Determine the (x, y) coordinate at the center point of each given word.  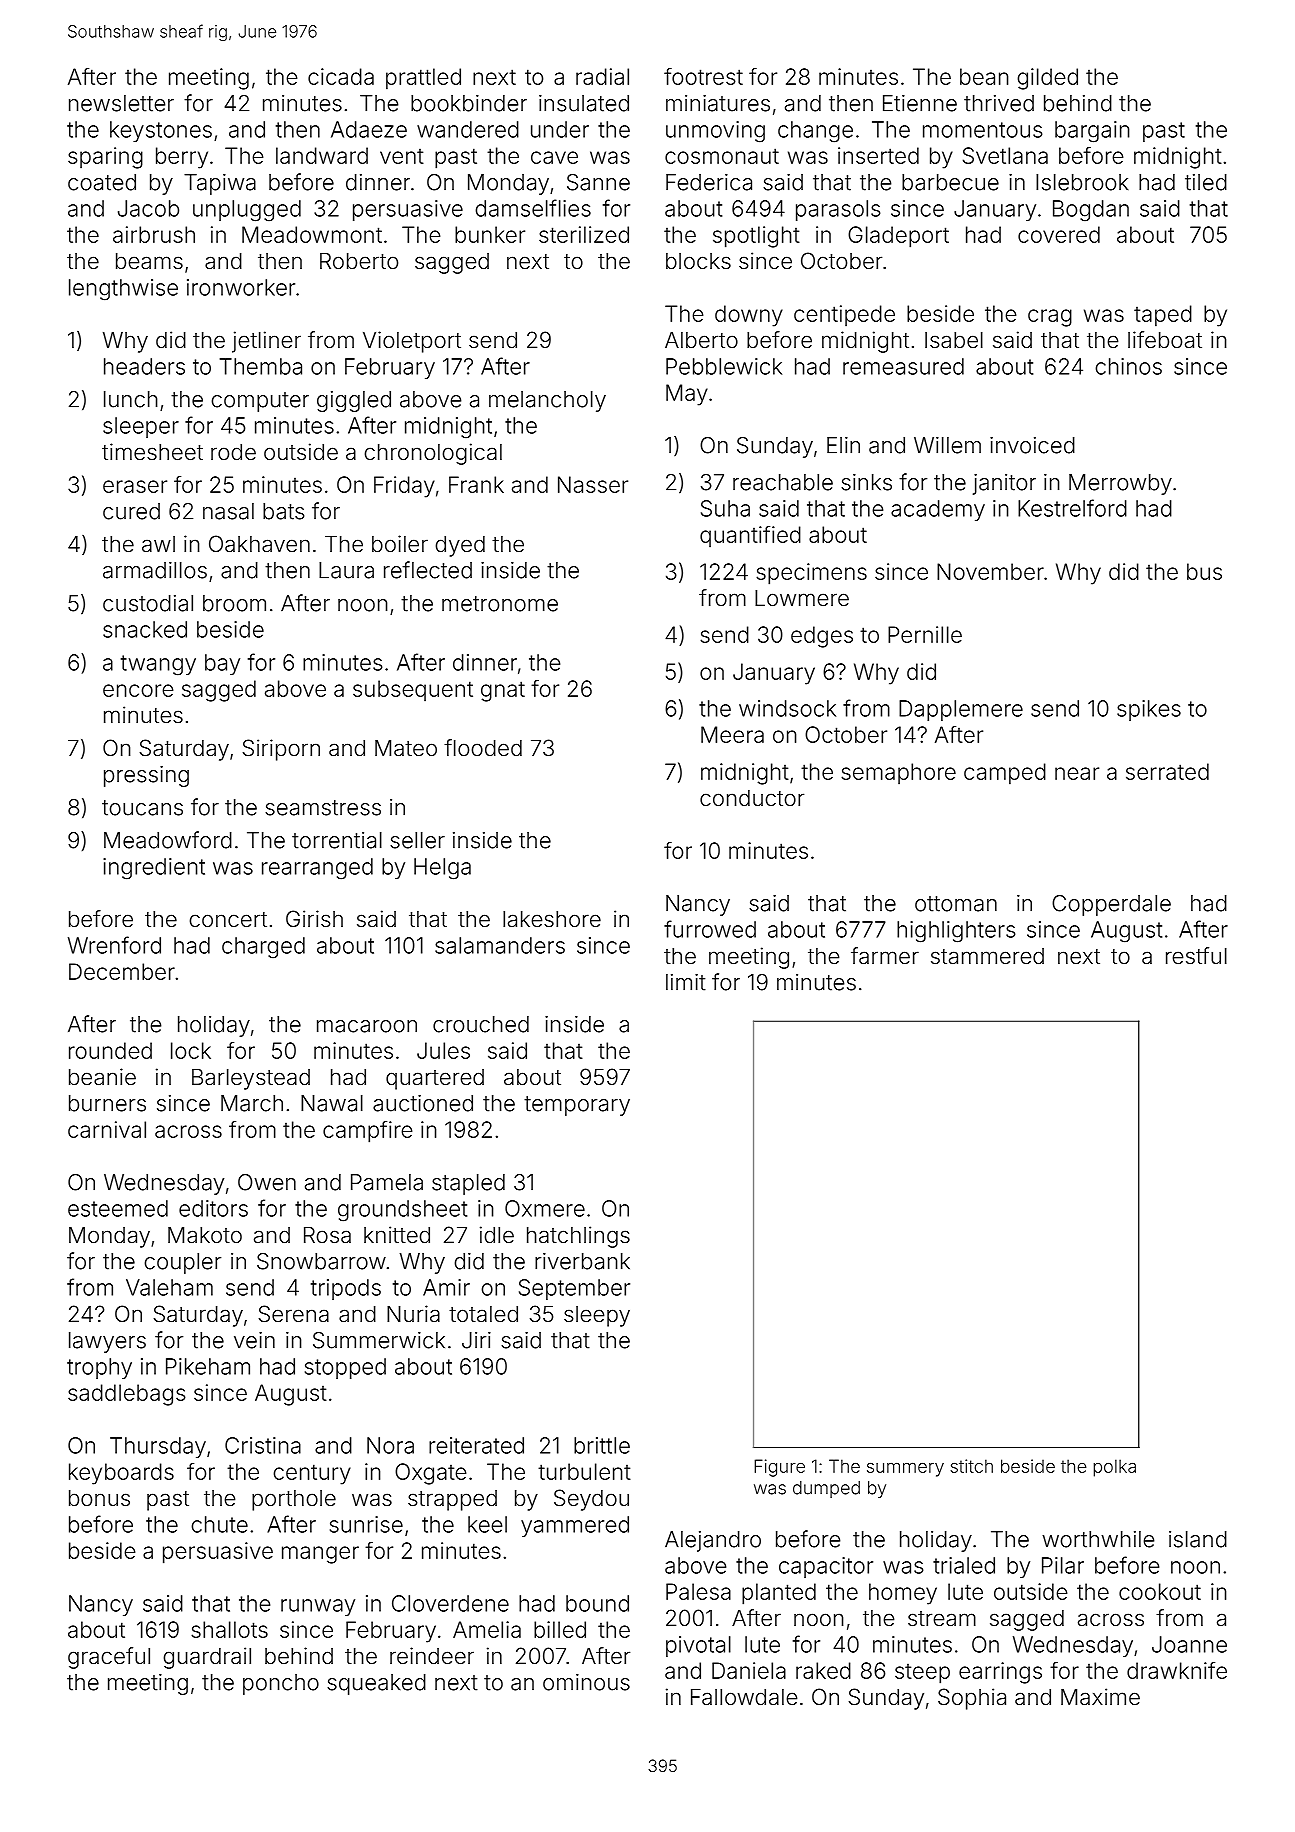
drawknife (1177, 1670)
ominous (586, 1682)
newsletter (121, 103)
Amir (446, 1287)
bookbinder (469, 103)
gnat (503, 691)
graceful (109, 1658)
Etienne (920, 103)
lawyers (107, 1342)
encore (138, 690)
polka (1115, 1468)
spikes (1149, 710)
